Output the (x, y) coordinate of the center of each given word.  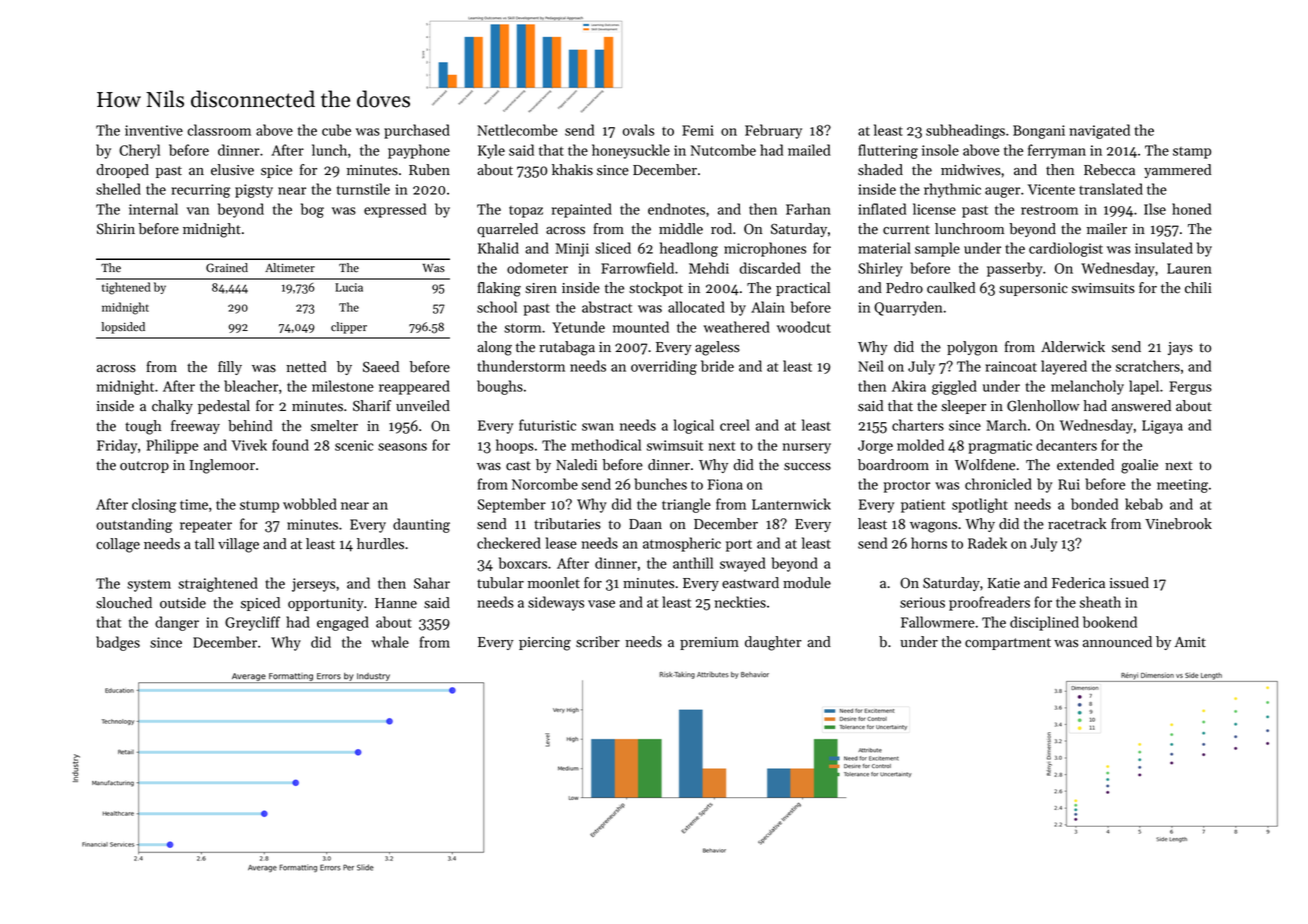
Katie (1004, 583)
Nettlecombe (518, 130)
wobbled (310, 504)
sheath (1100, 602)
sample (937, 249)
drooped (122, 171)
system (149, 586)
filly (230, 368)
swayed (743, 564)
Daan (645, 524)
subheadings (965, 131)
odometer (537, 268)
